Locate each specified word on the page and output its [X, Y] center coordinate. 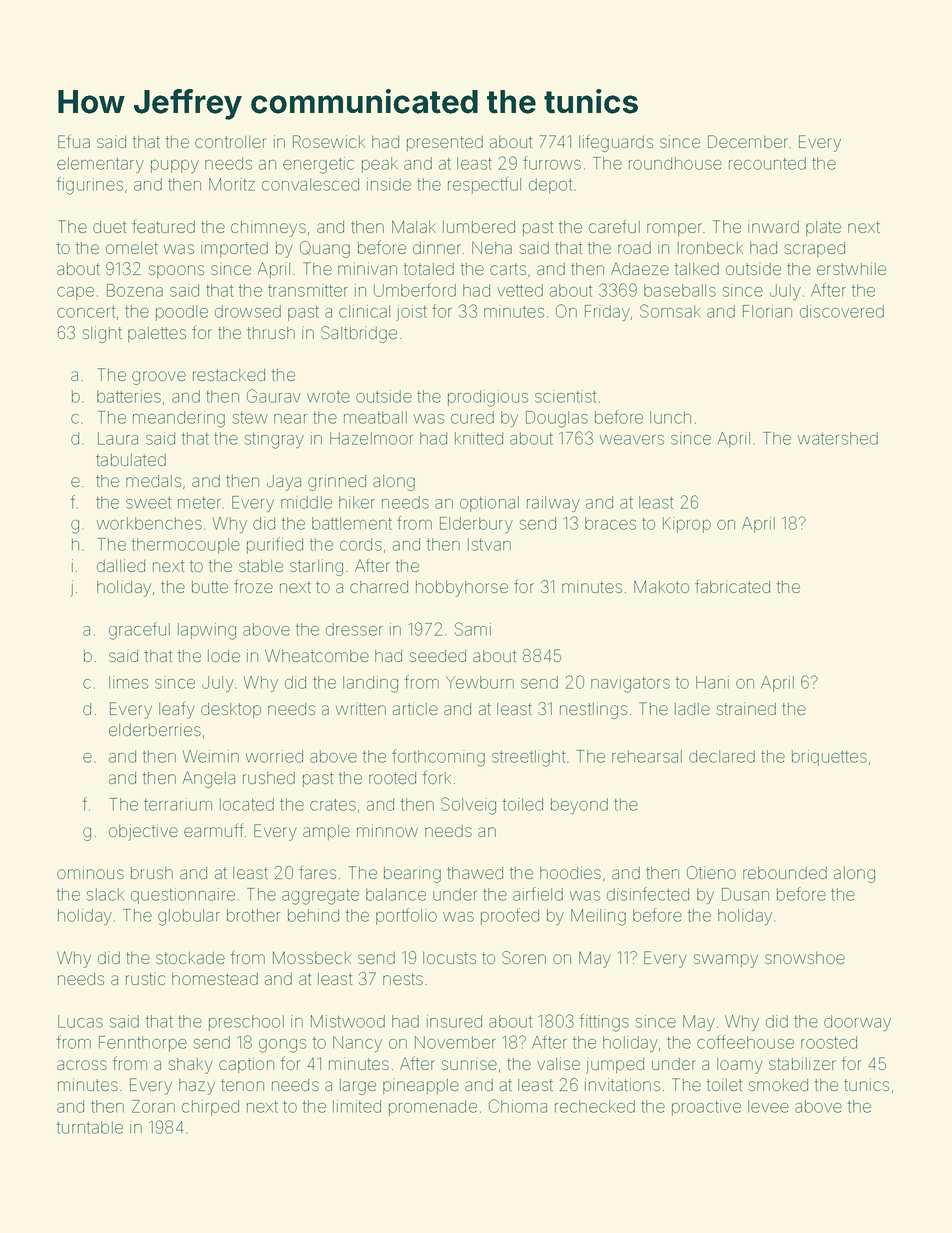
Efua [74, 141]
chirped [210, 1108]
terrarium [178, 804]
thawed [475, 873]
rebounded [785, 873]
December [748, 141]
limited [357, 1106]
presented [445, 143]
